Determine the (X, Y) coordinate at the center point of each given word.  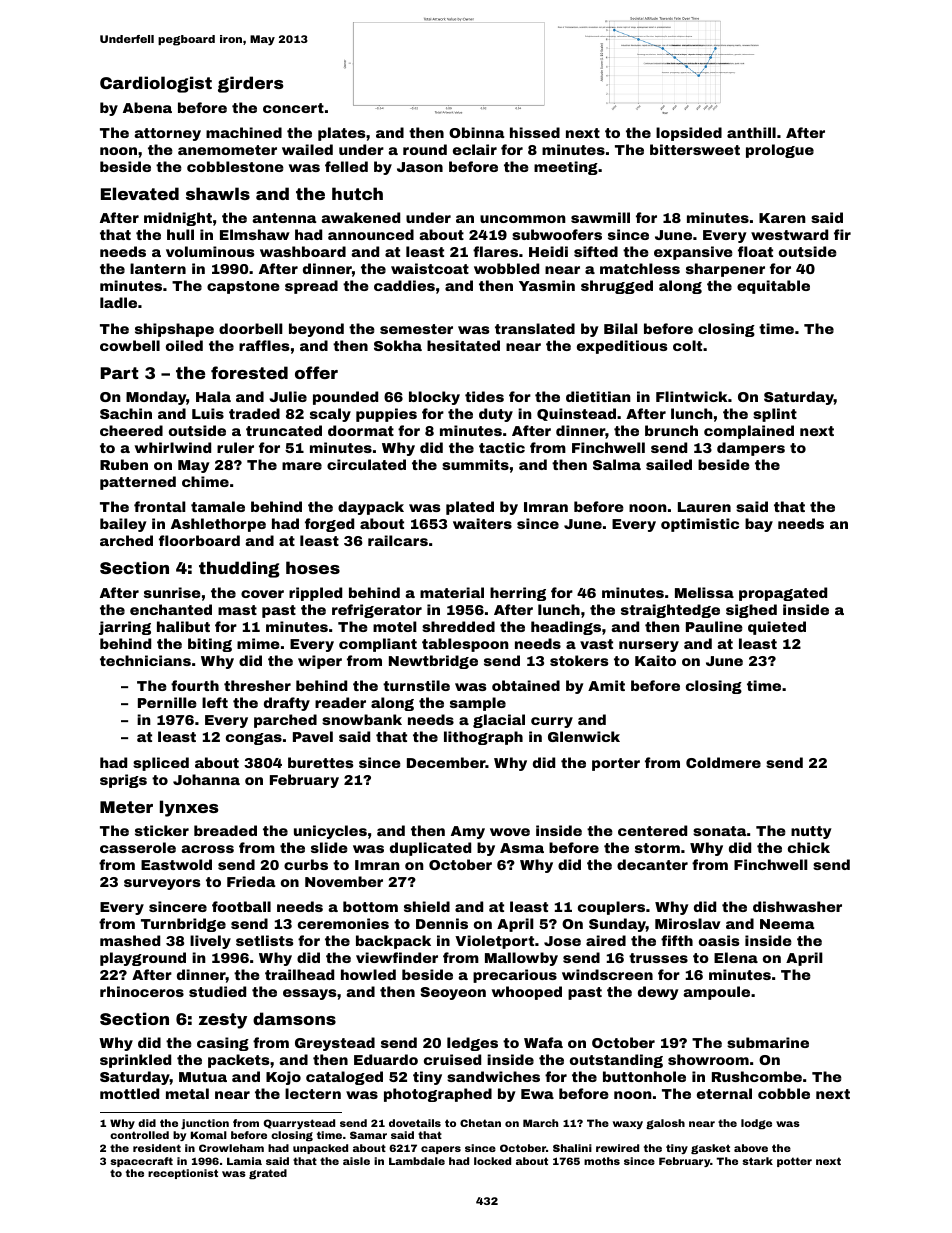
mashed (130, 940)
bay (759, 525)
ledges (472, 1044)
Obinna (476, 132)
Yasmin (547, 285)
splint (775, 415)
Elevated (140, 193)
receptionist (183, 1174)
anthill (751, 132)
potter (794, 1162)
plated (470, 508)
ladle (118, 302)
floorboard (199, 540)
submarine (768, 1042)
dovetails (415, 1123)
